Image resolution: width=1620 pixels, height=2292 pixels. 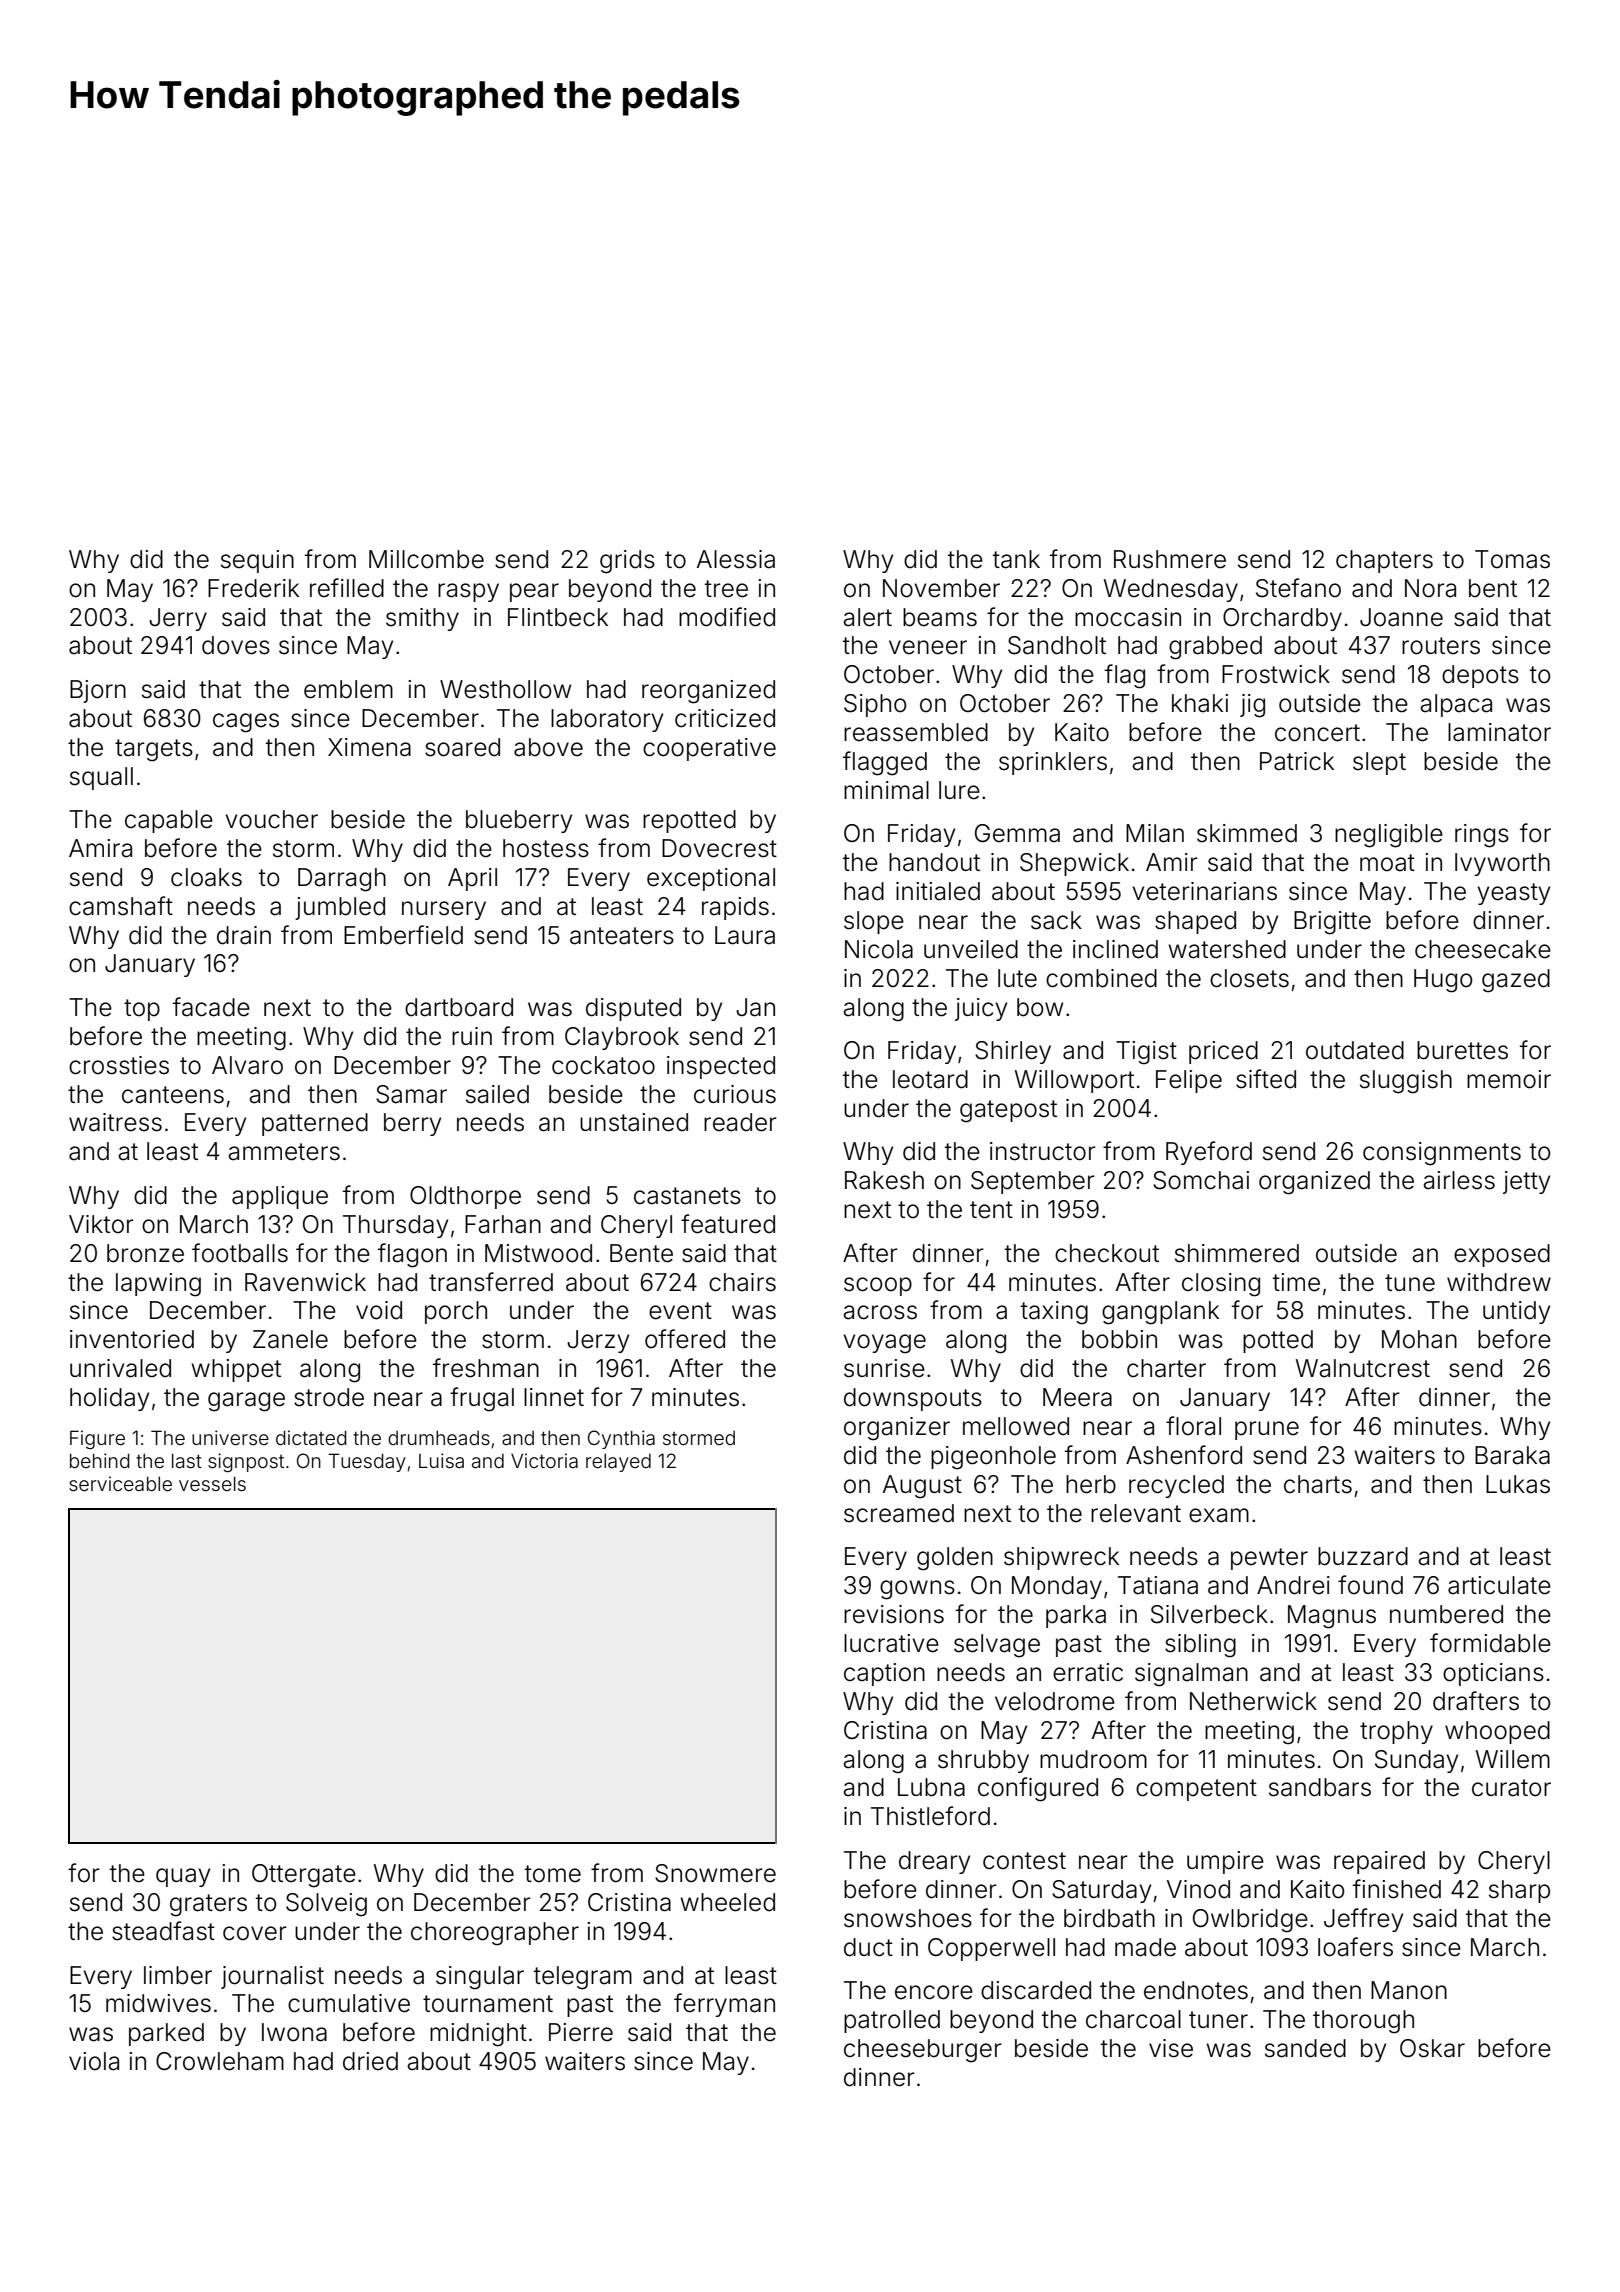 What do you see at coordinates (1253, 1701) in the page?
I see `Netherwick` at bounding box center [1253, 1701].
